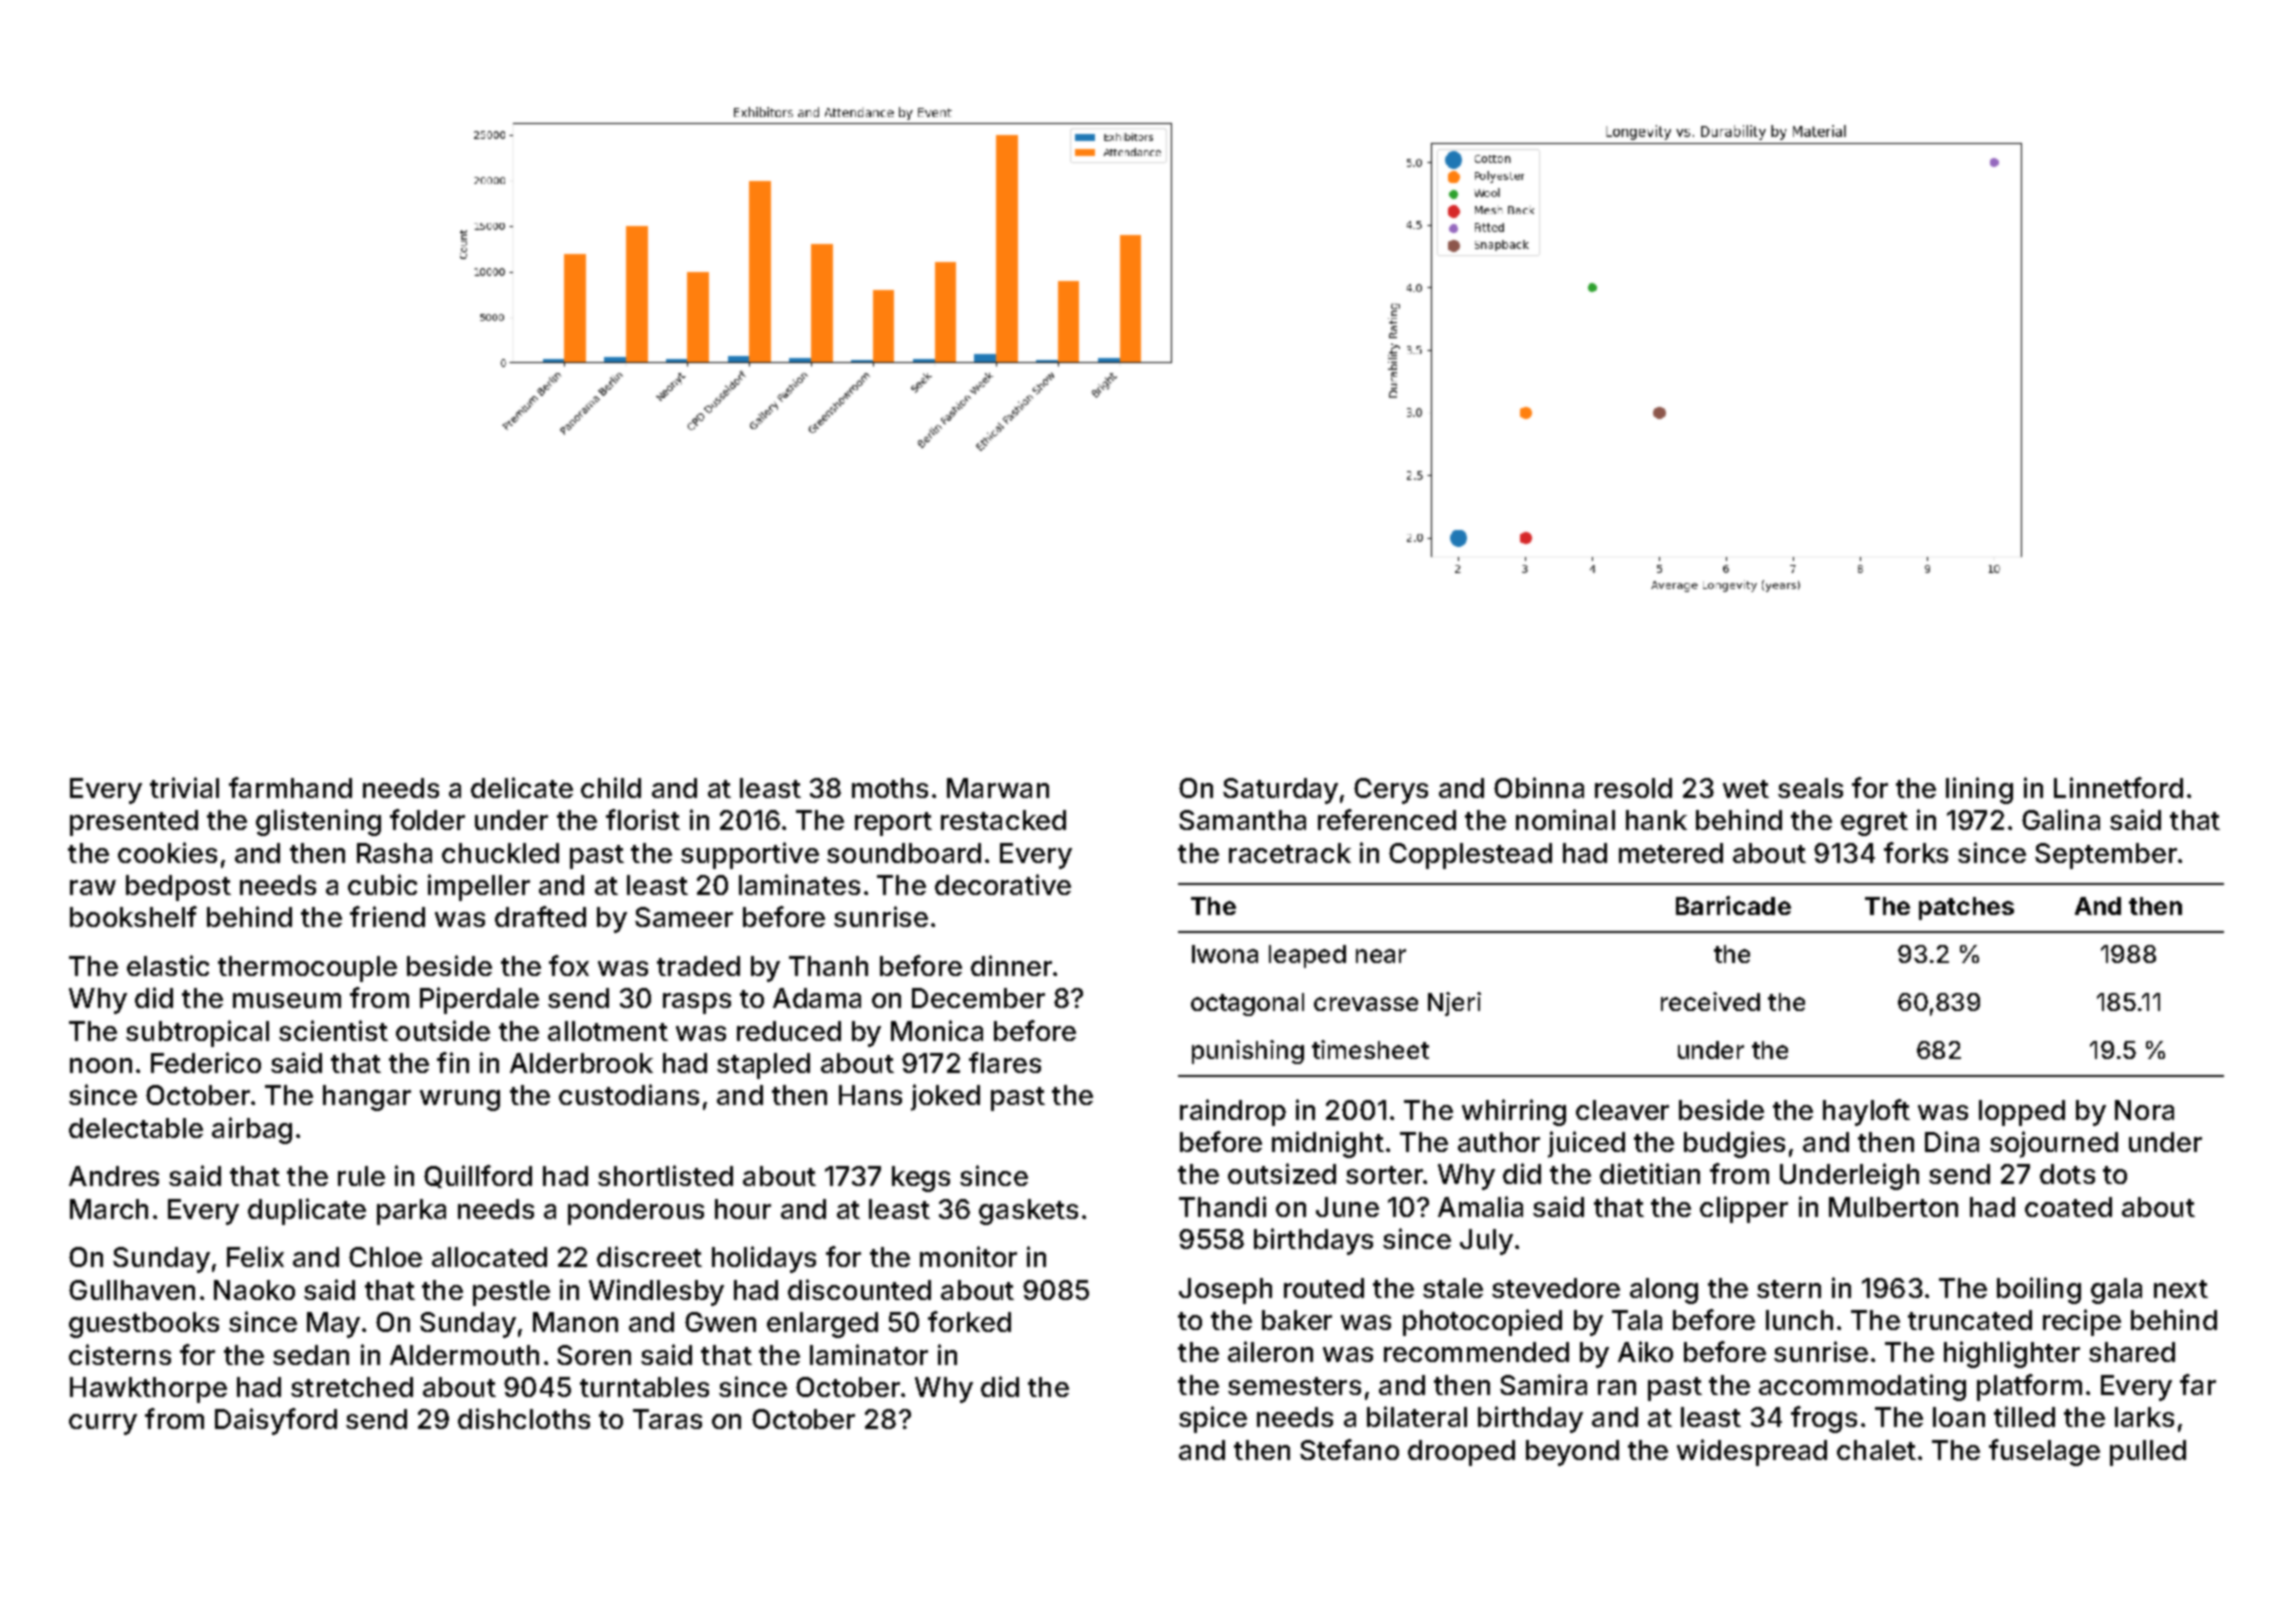  What do you see at coordinates (2132, 1352) in the screenshot?
I see `shared` at bounding box center [2132, 1352].
